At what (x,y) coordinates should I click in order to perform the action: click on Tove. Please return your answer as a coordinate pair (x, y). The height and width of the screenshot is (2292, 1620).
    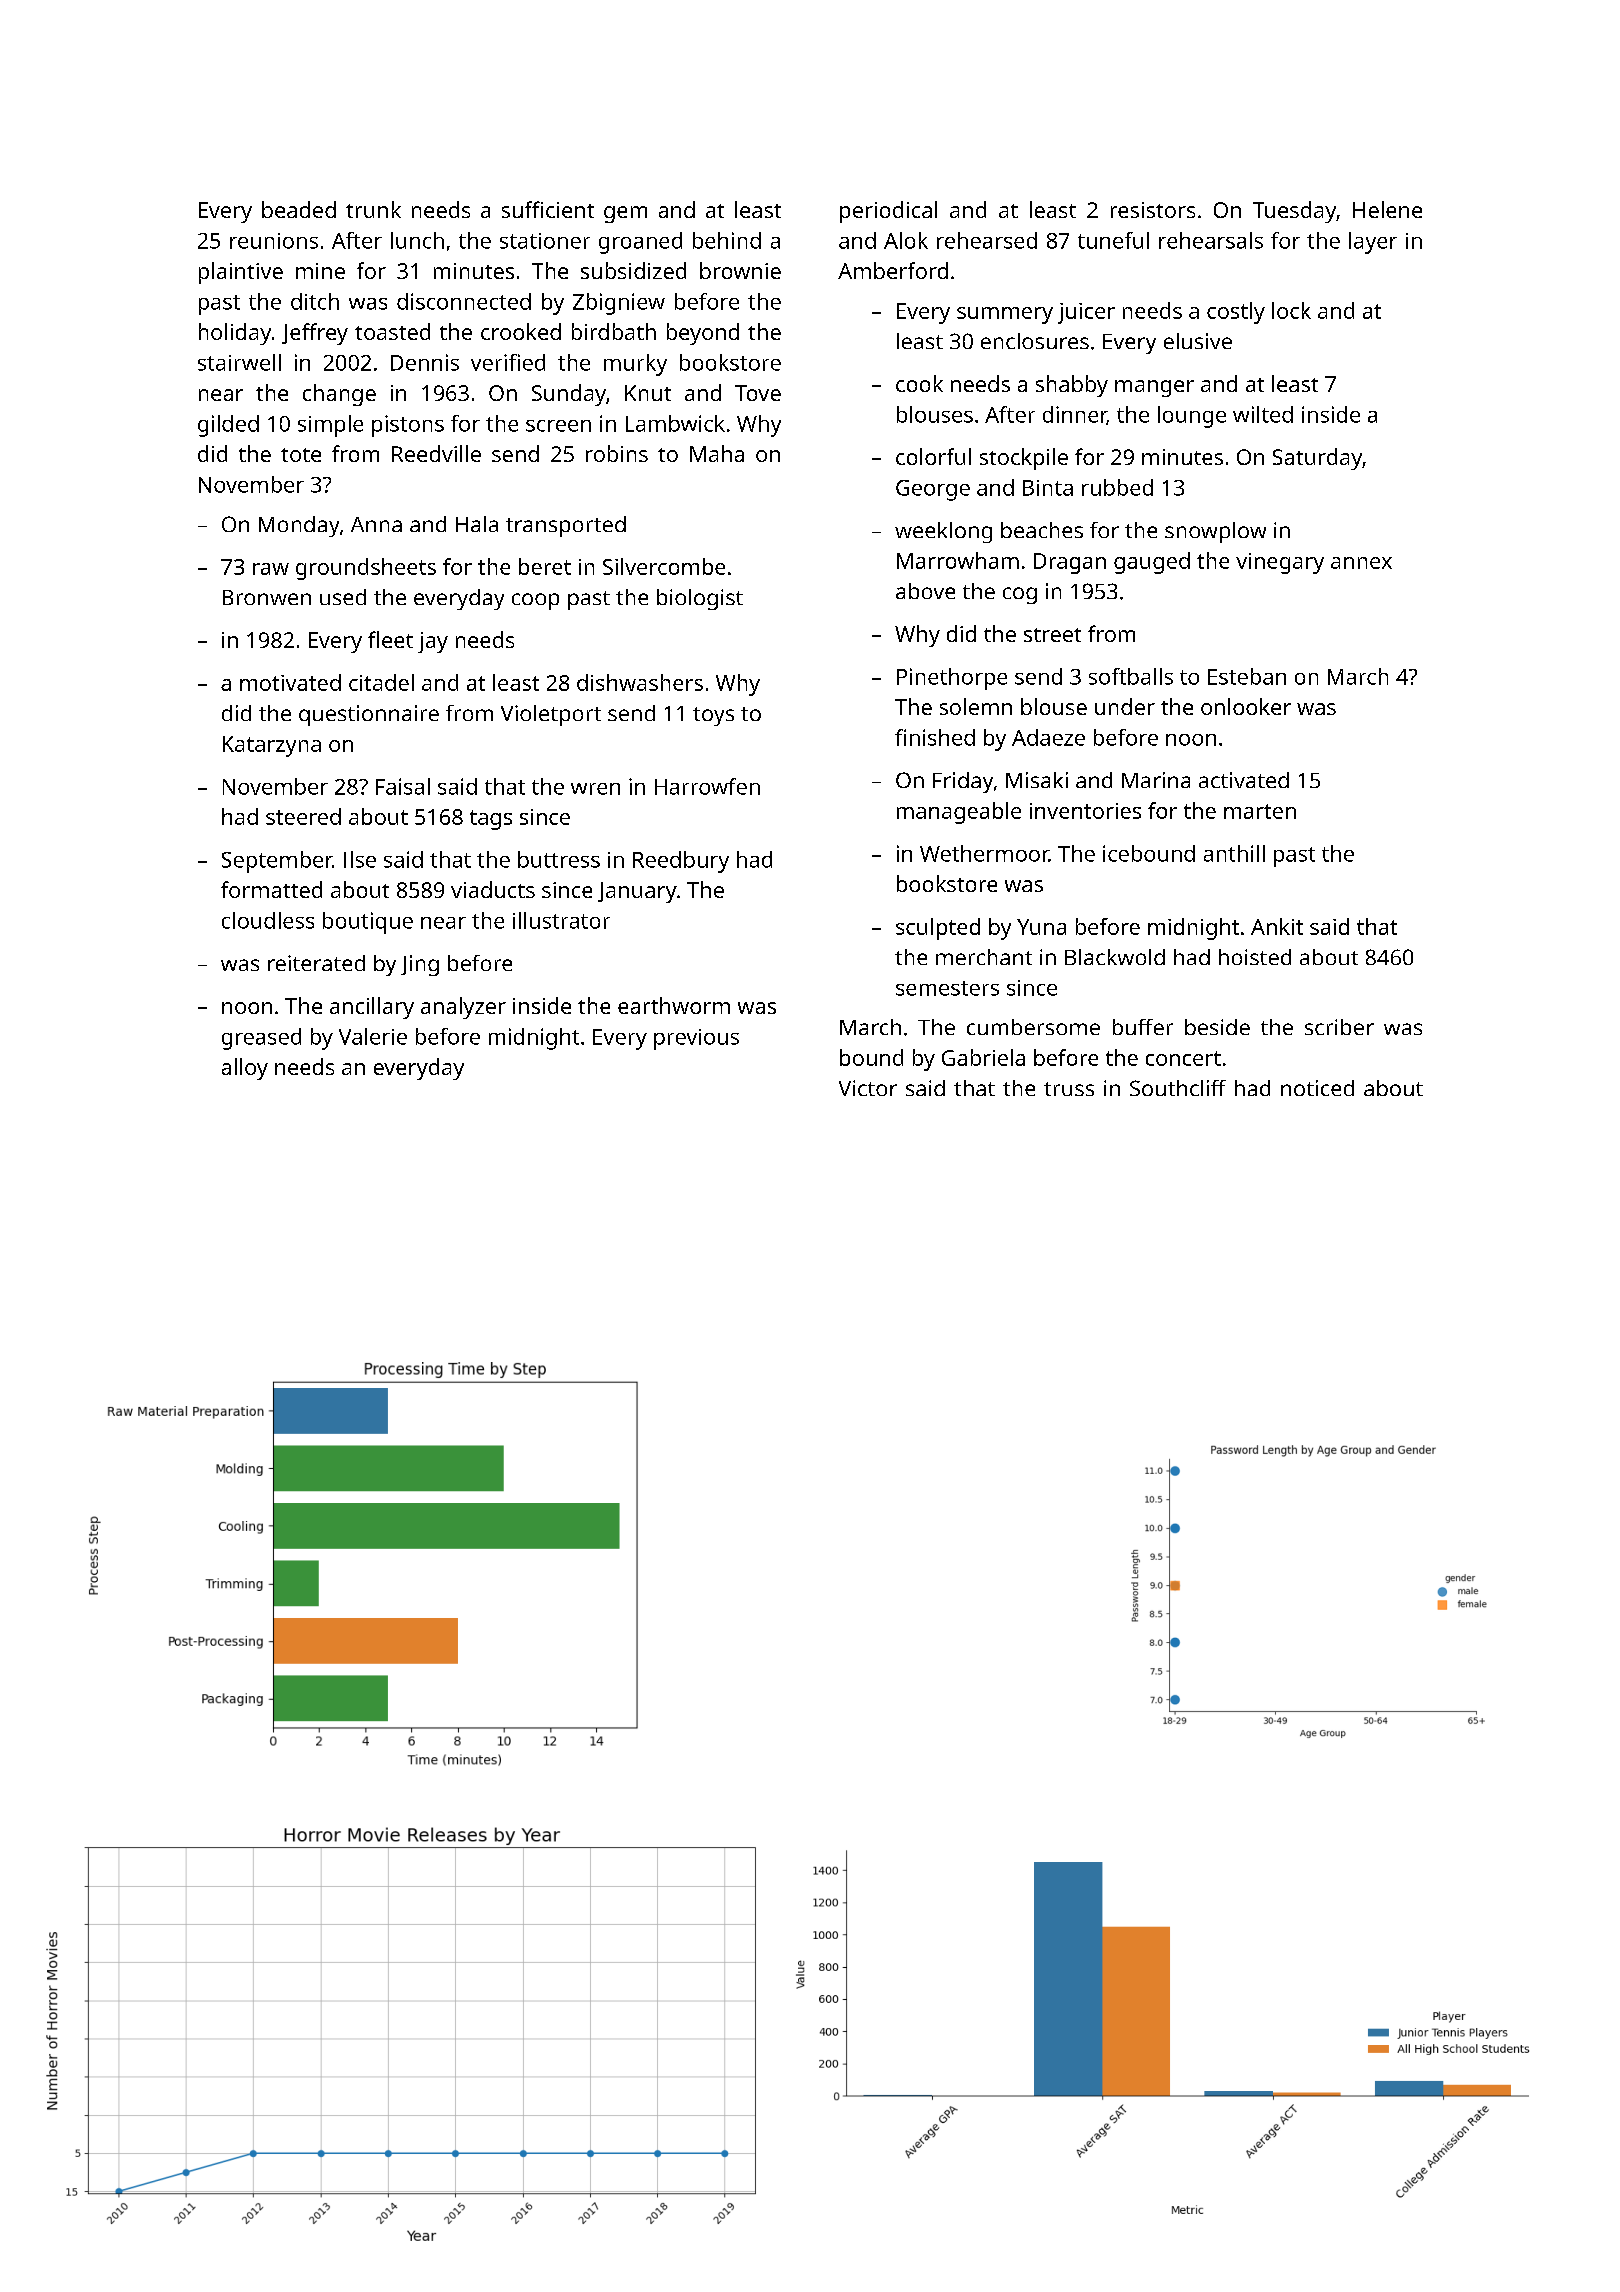
    Looking at the image, I should click on (758, 393).
